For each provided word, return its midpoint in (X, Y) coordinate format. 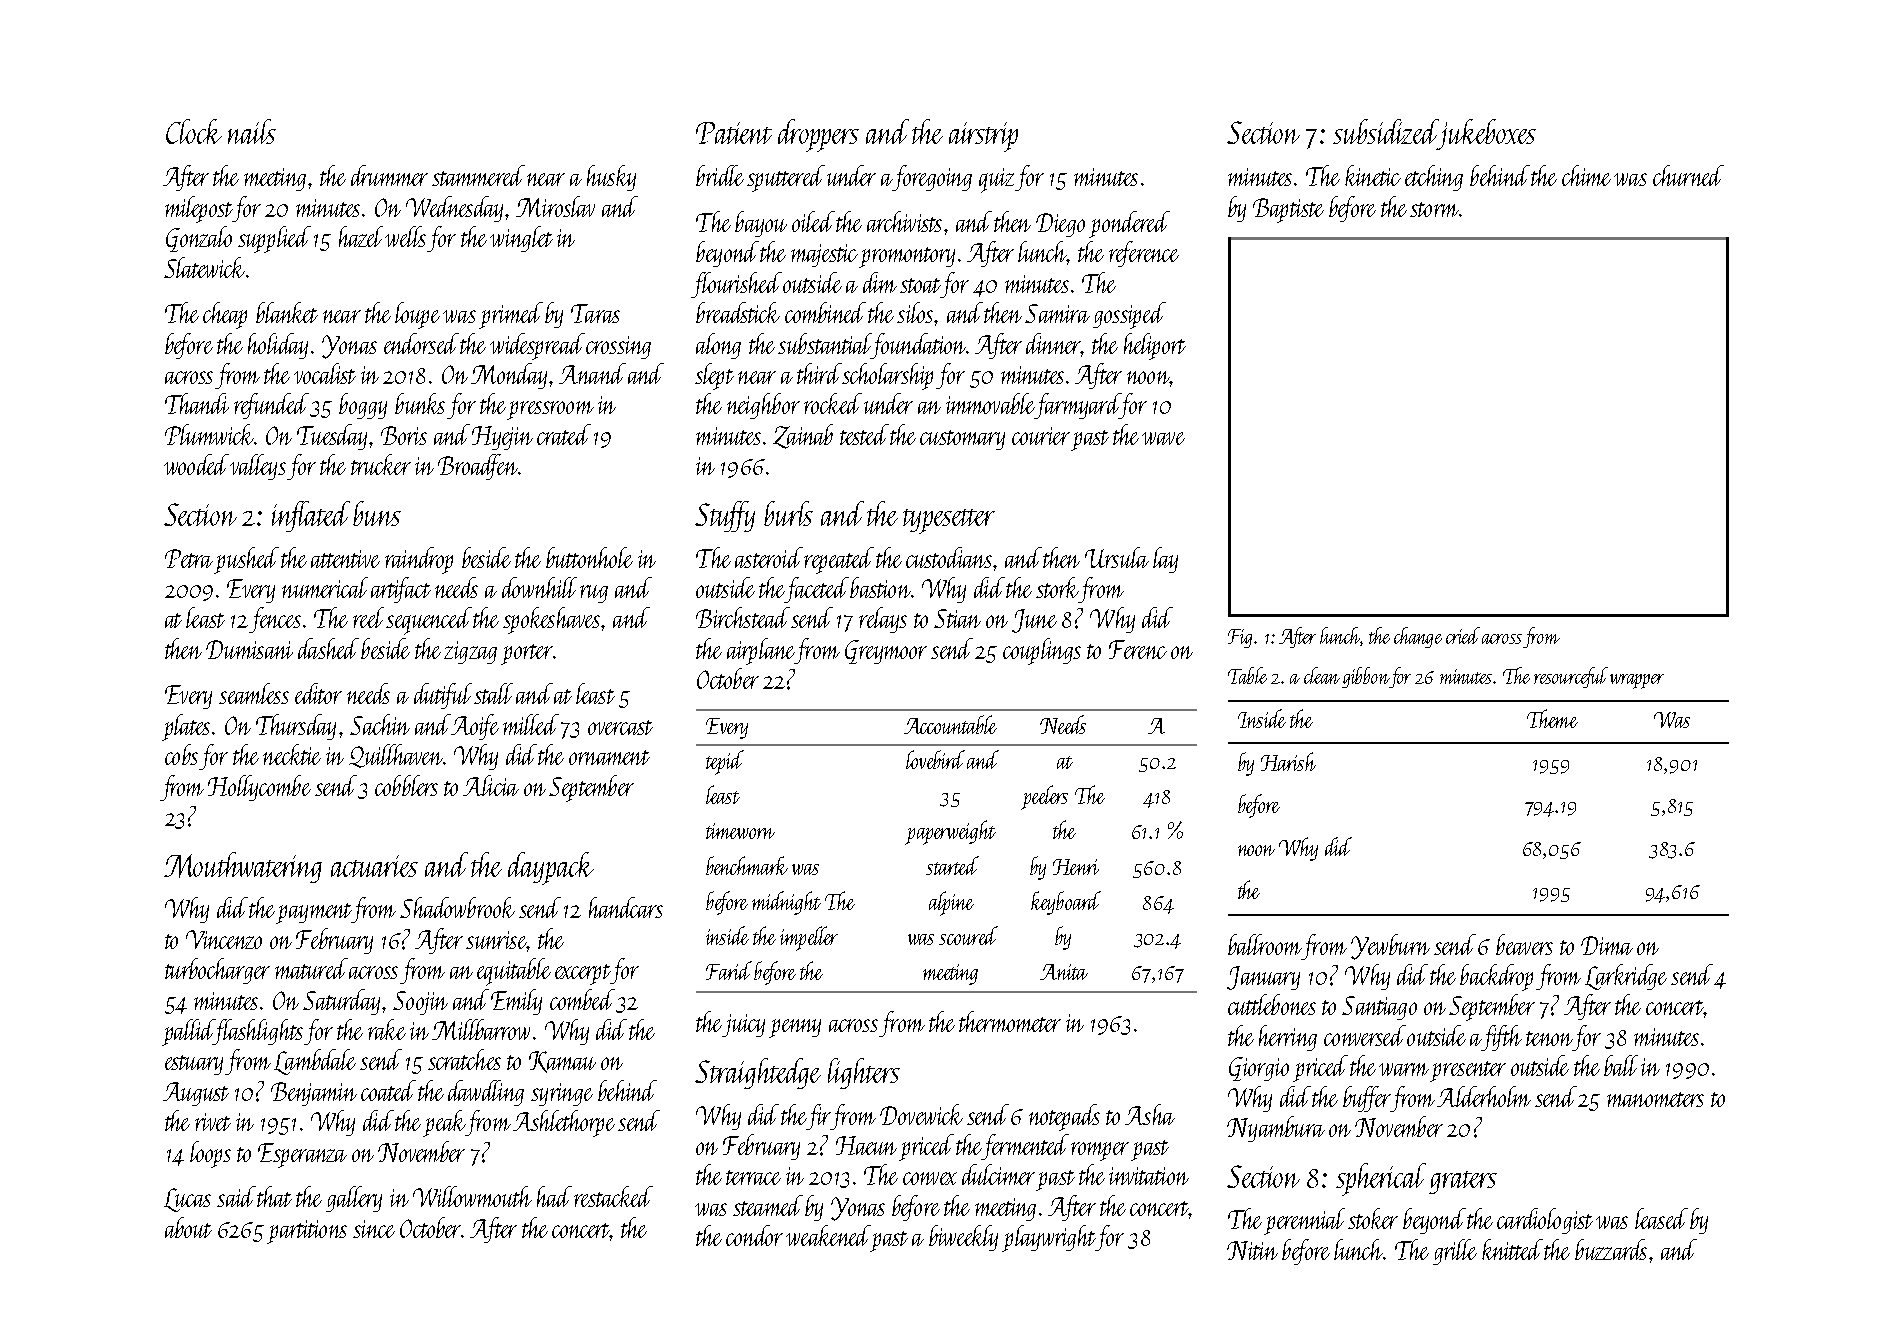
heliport (1155, 346)
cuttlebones (1272, 1004)
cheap (225, 315)
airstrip (983, 137)
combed (582, 999)
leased (1661, 1218)
